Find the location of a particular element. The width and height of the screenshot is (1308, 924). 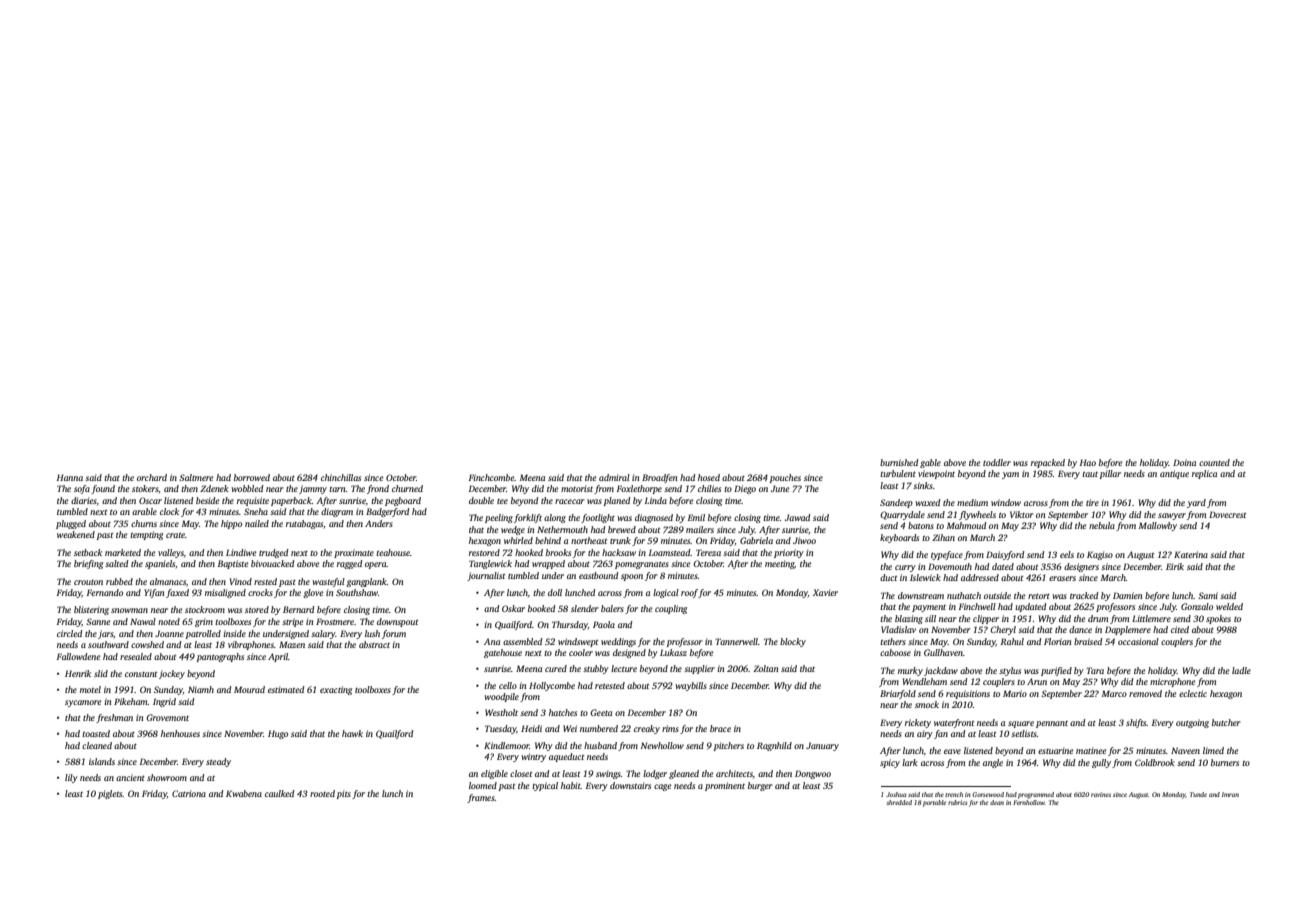

trudged is located at coordinates (273, 553).
